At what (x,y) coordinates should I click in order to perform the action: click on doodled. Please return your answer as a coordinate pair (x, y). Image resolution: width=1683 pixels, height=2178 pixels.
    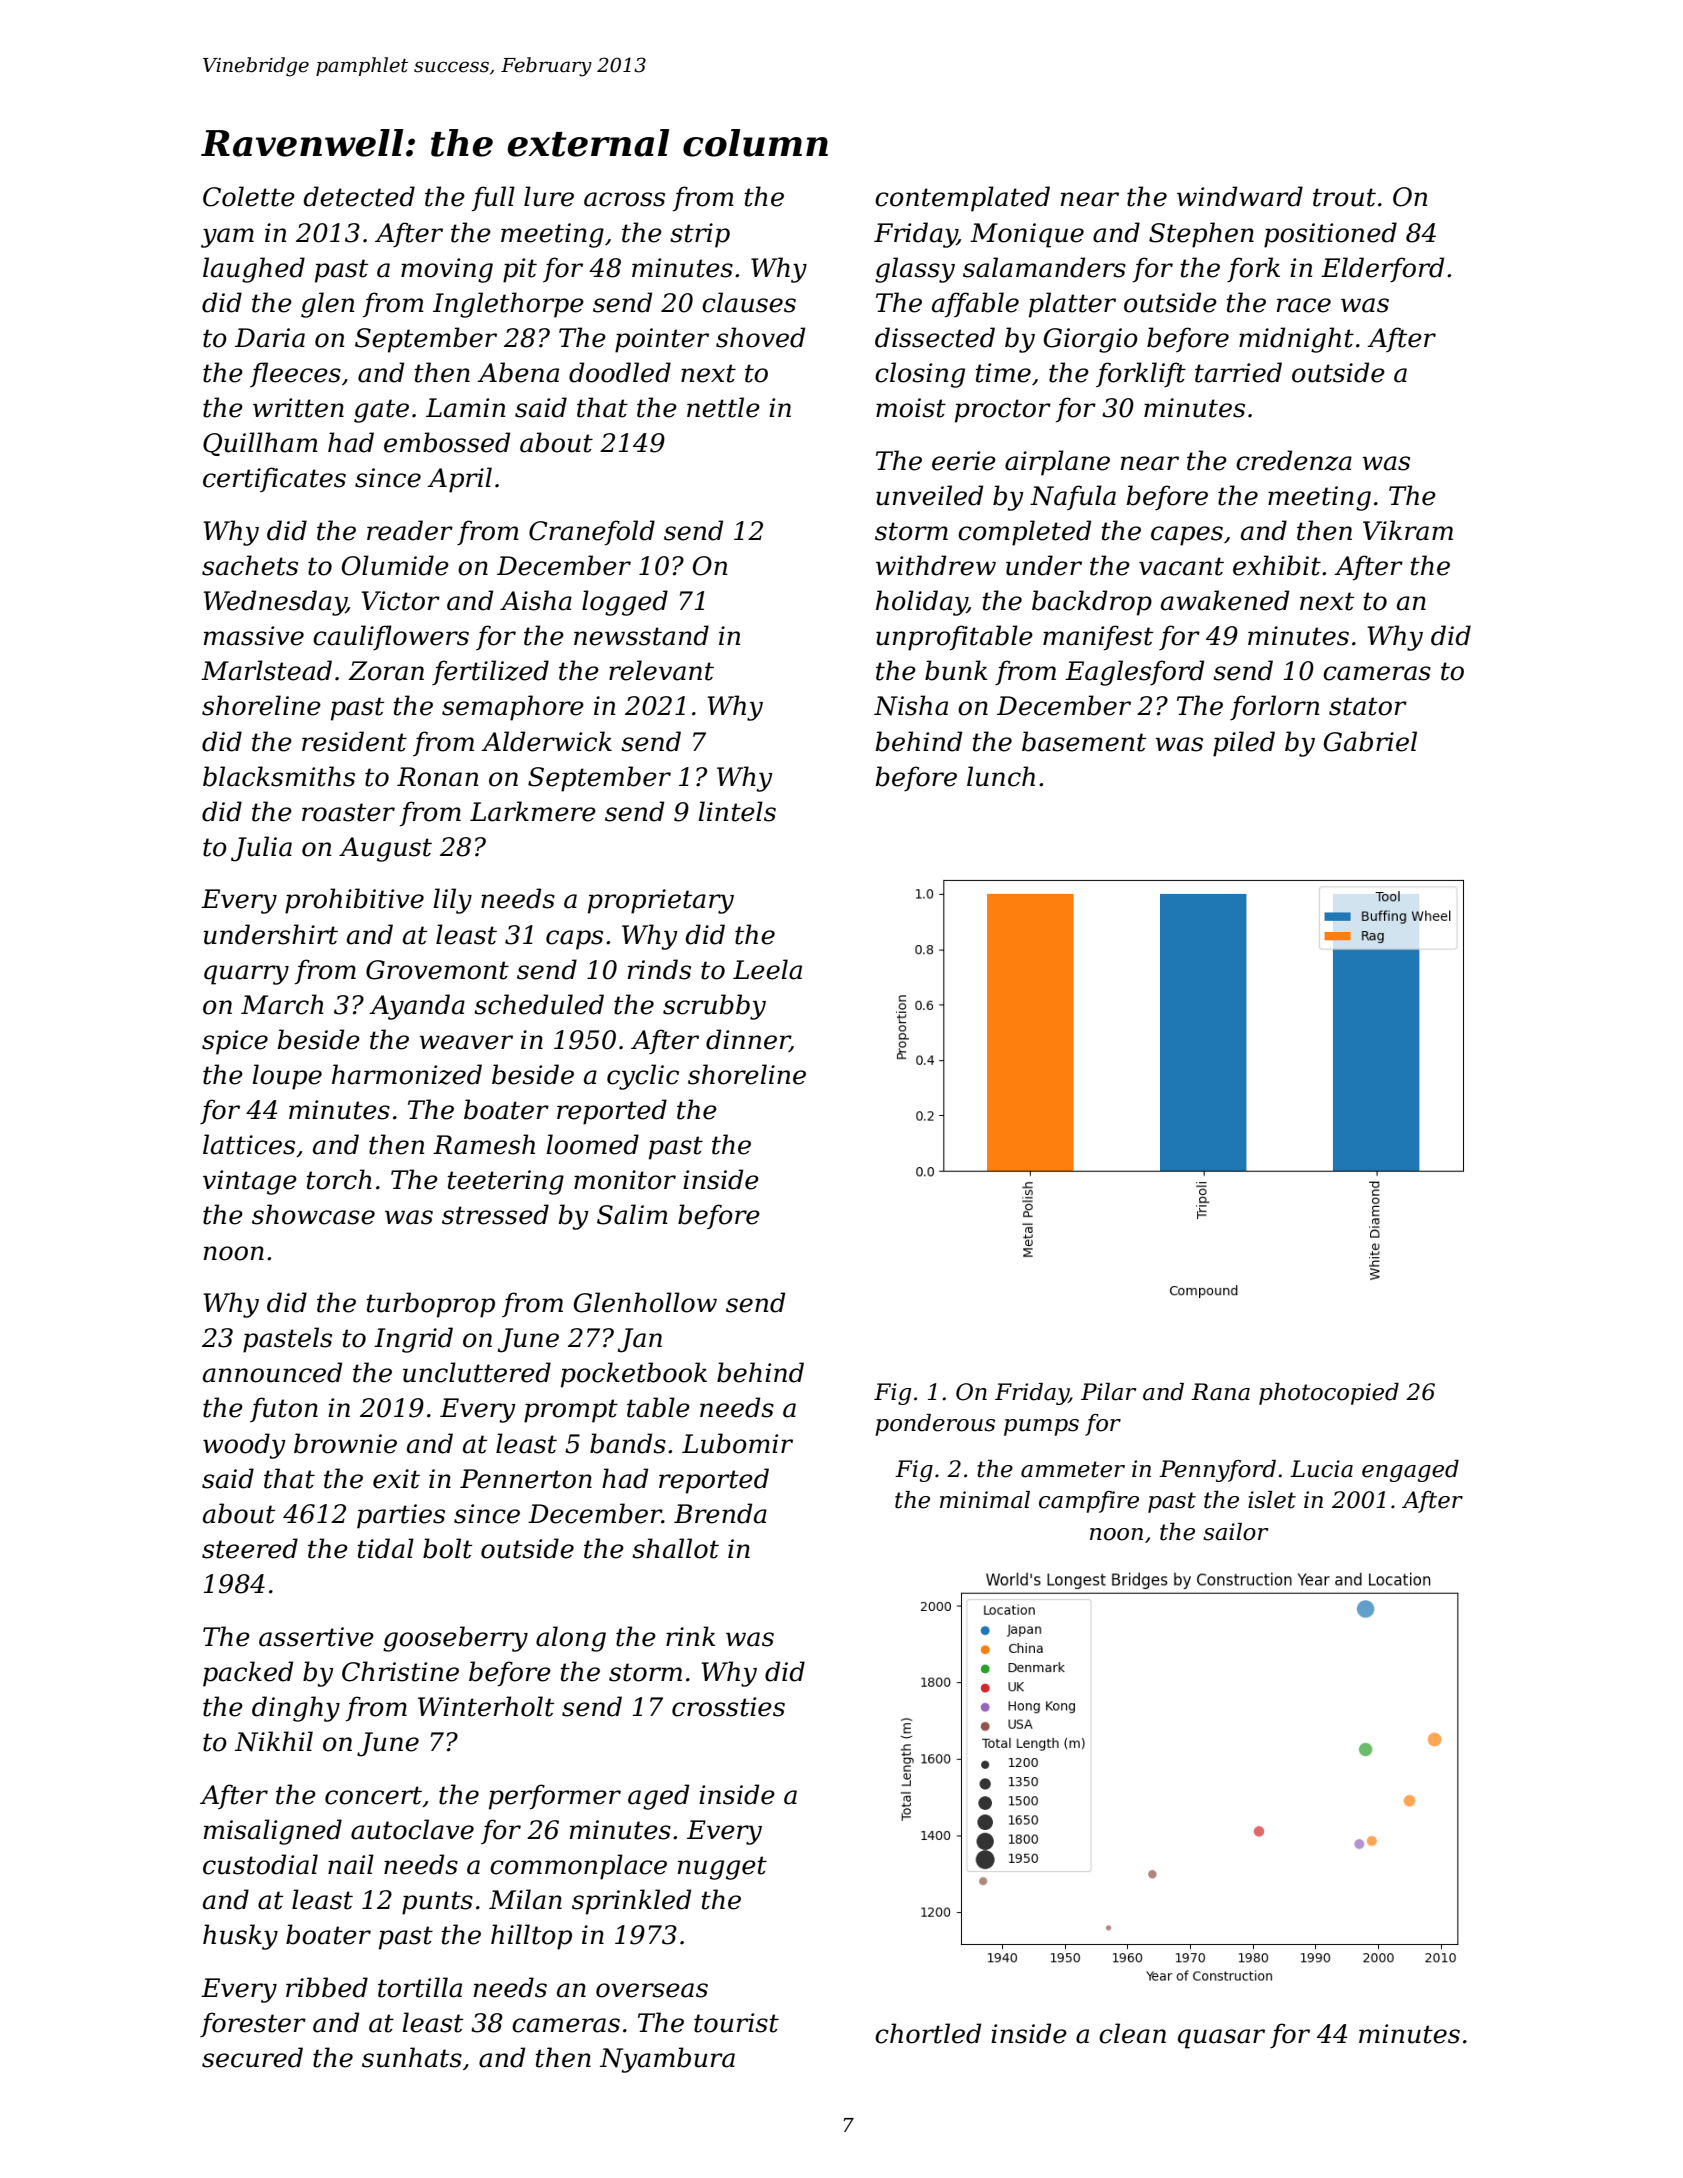
    Looking at the image, I should click on (620, 372).
